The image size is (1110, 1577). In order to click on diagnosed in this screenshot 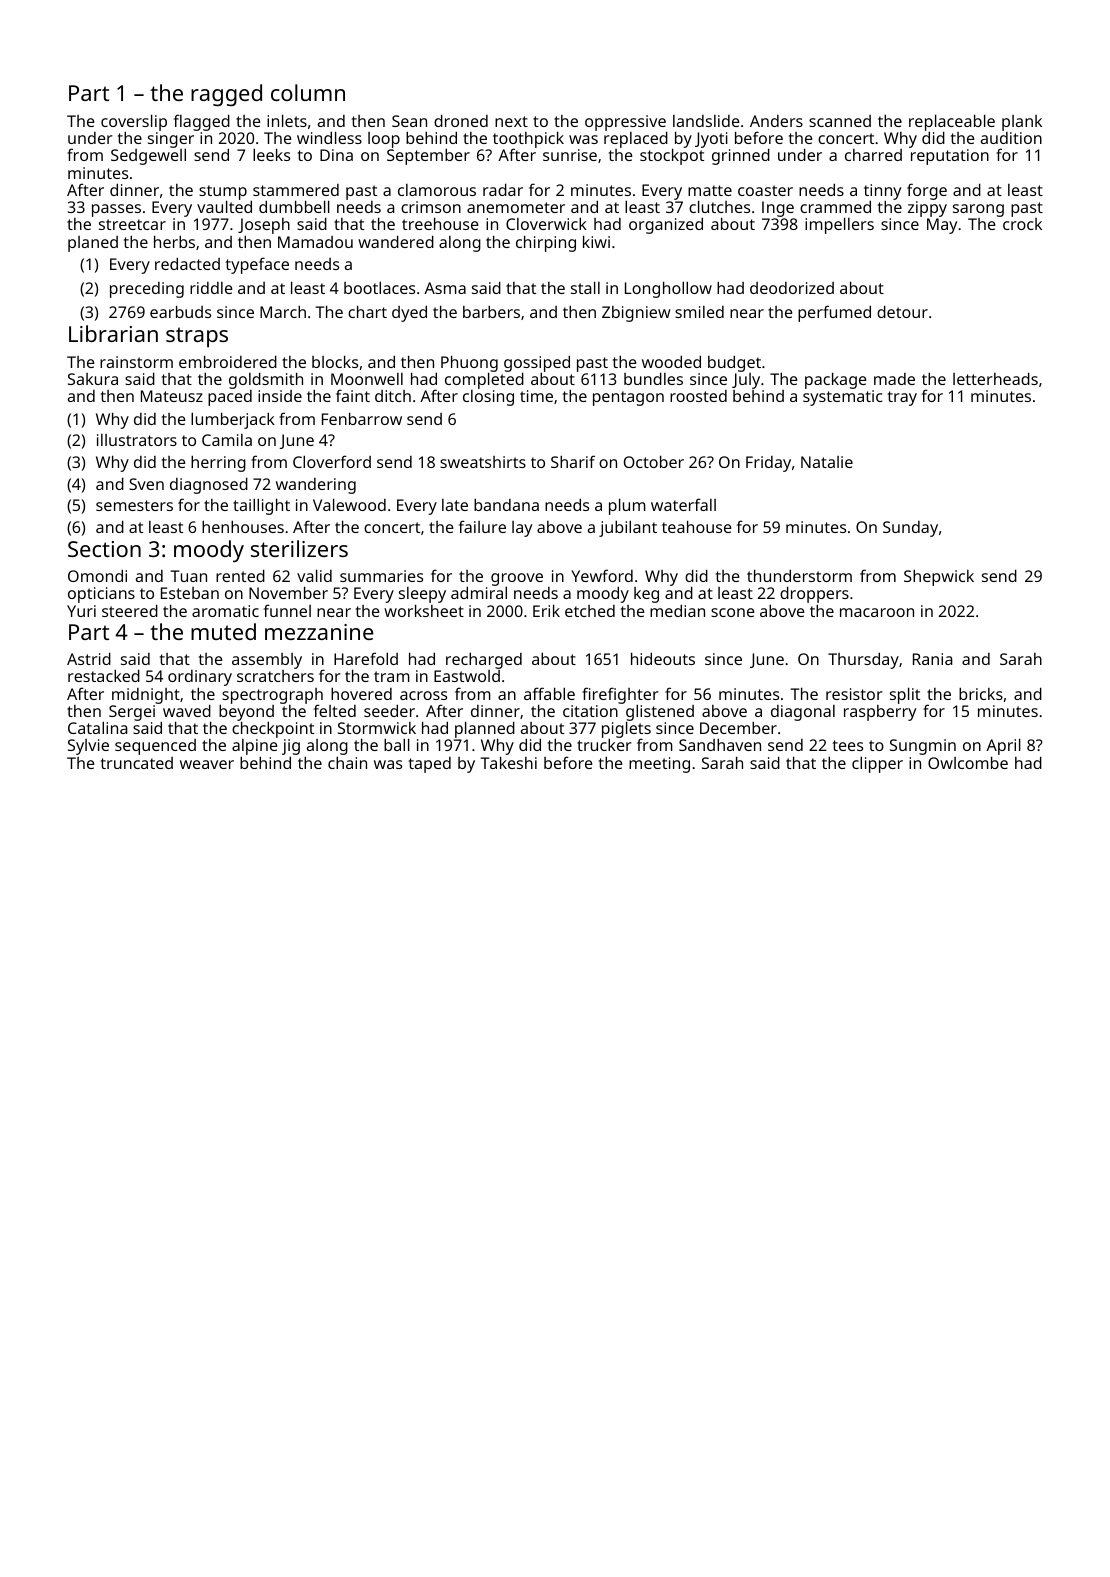, I will do `click(209, 485)`.
